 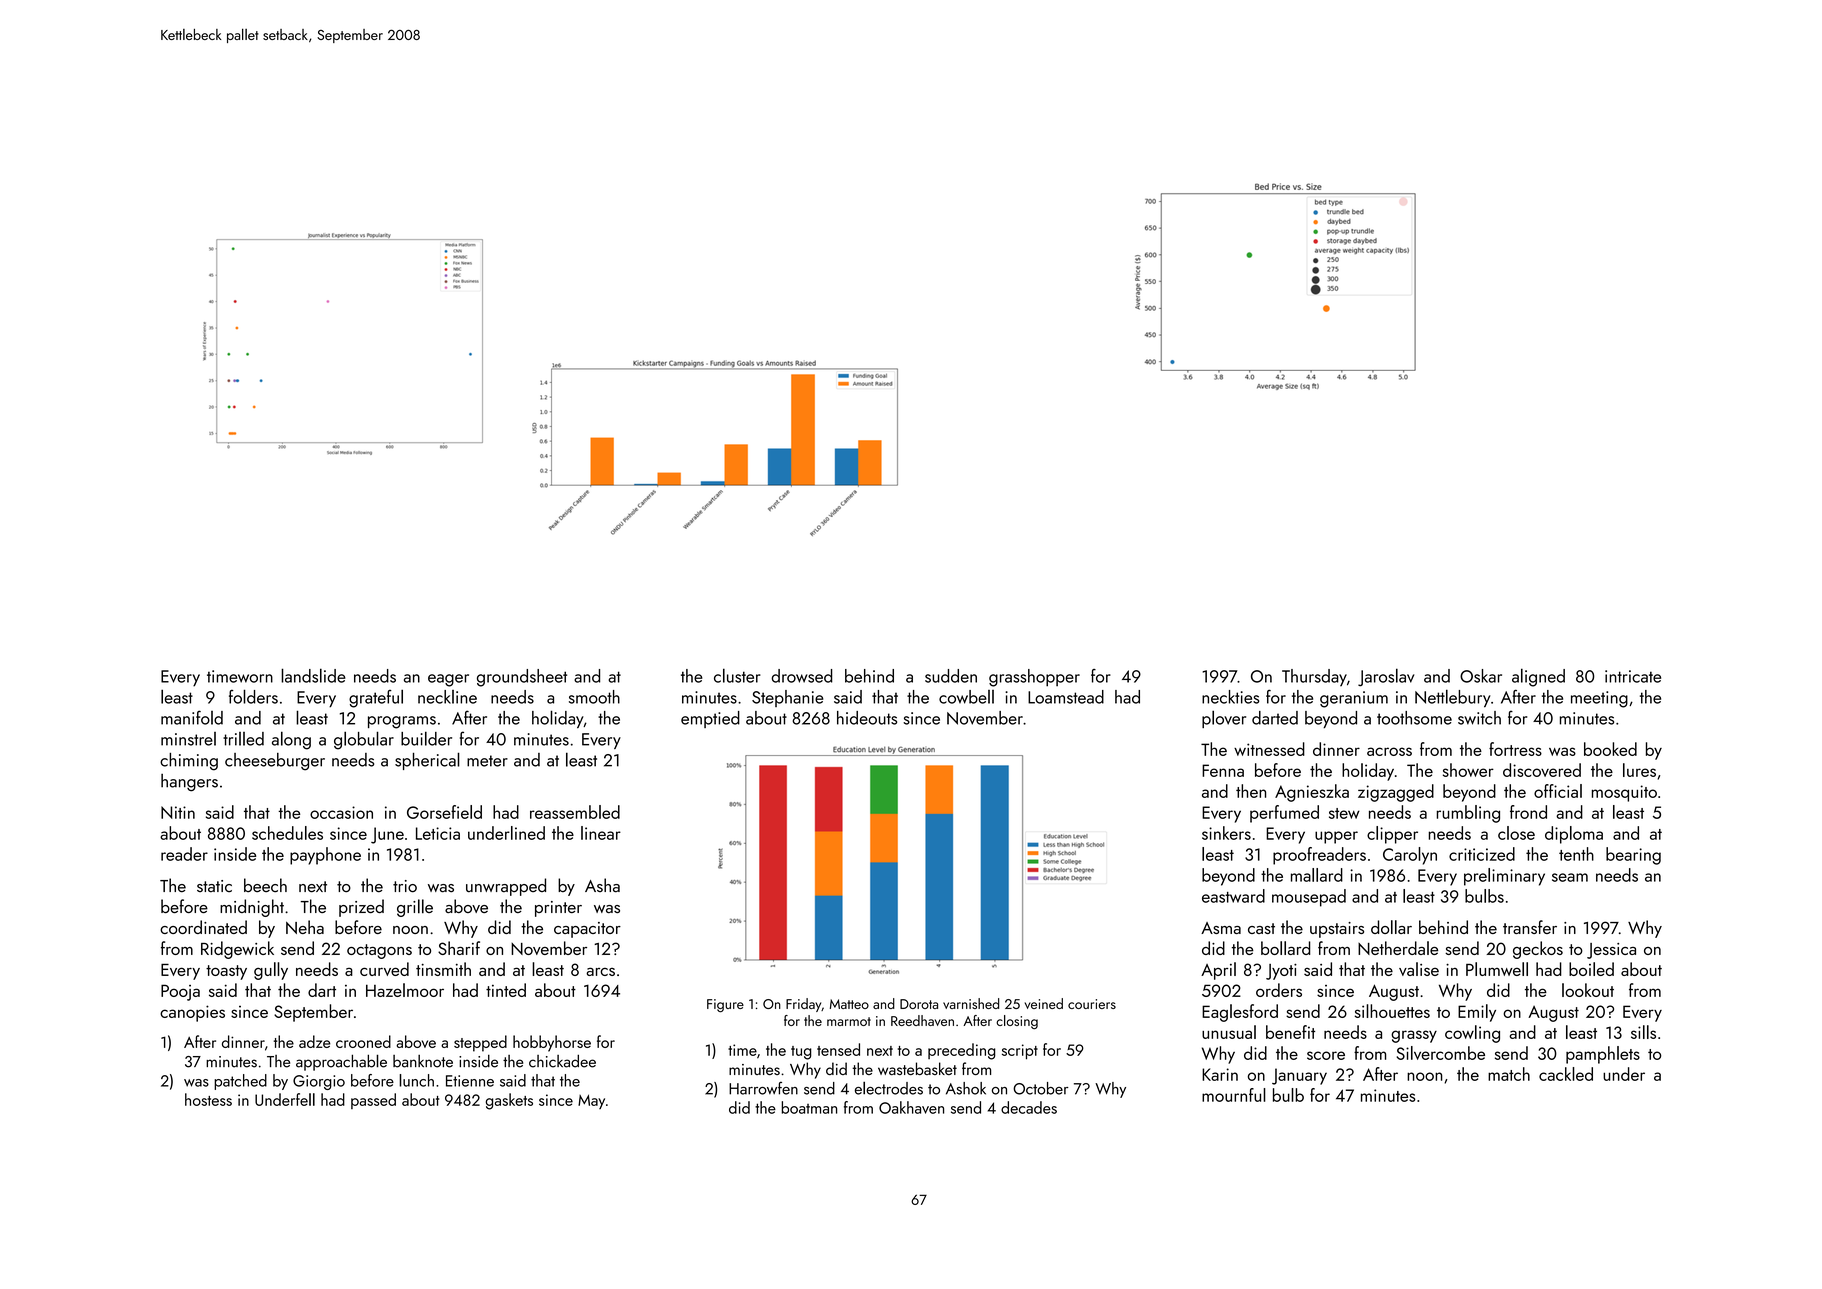 What do you see at coordinates (1226, 833) in the page?
I see `sinkers` at bounding box center [1226, 833].
